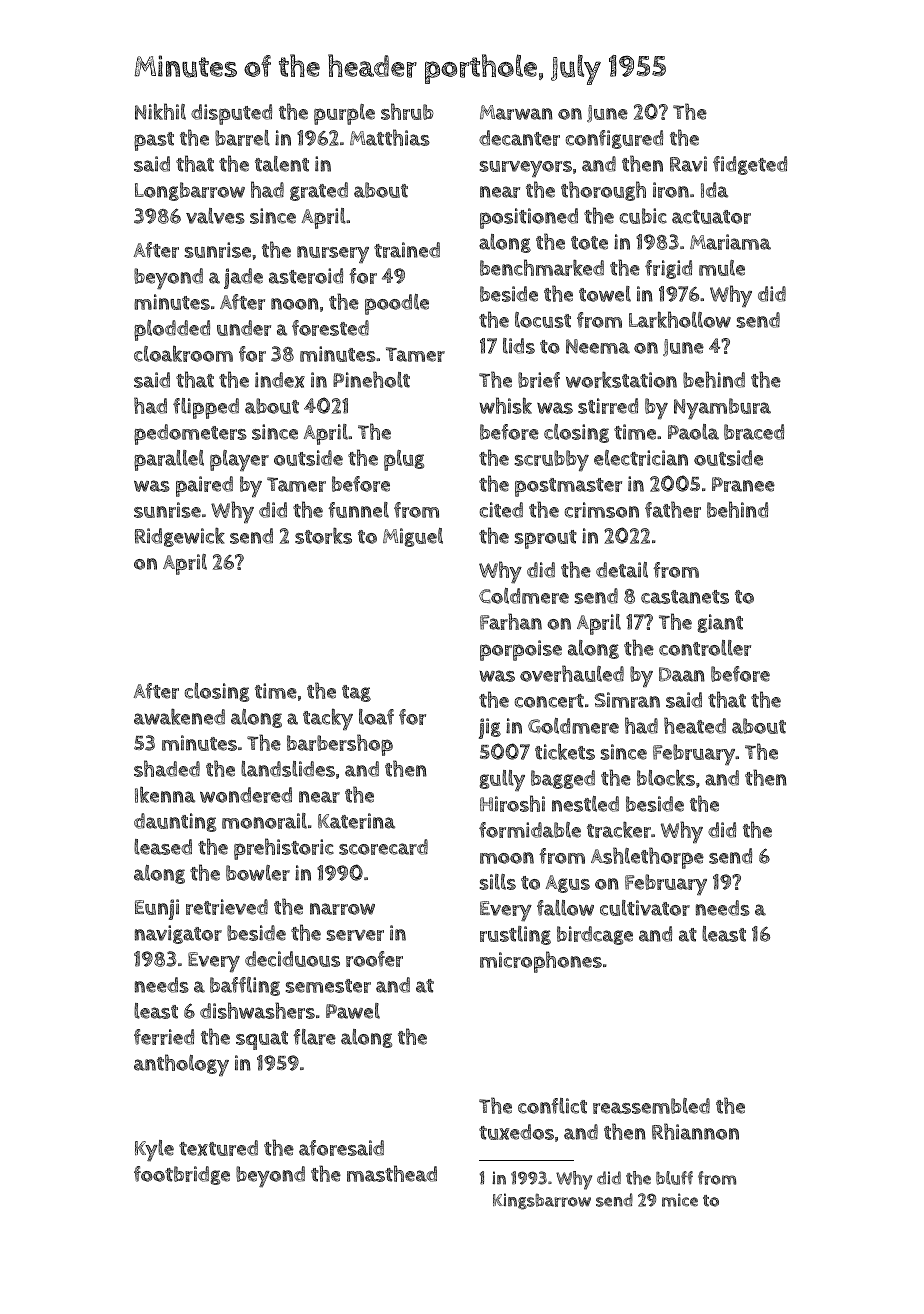 This page has width=924, height=1314. What do you see at coordinates (407, 111) in the page?
I see `shrub` at bounding box center [407, 111].
